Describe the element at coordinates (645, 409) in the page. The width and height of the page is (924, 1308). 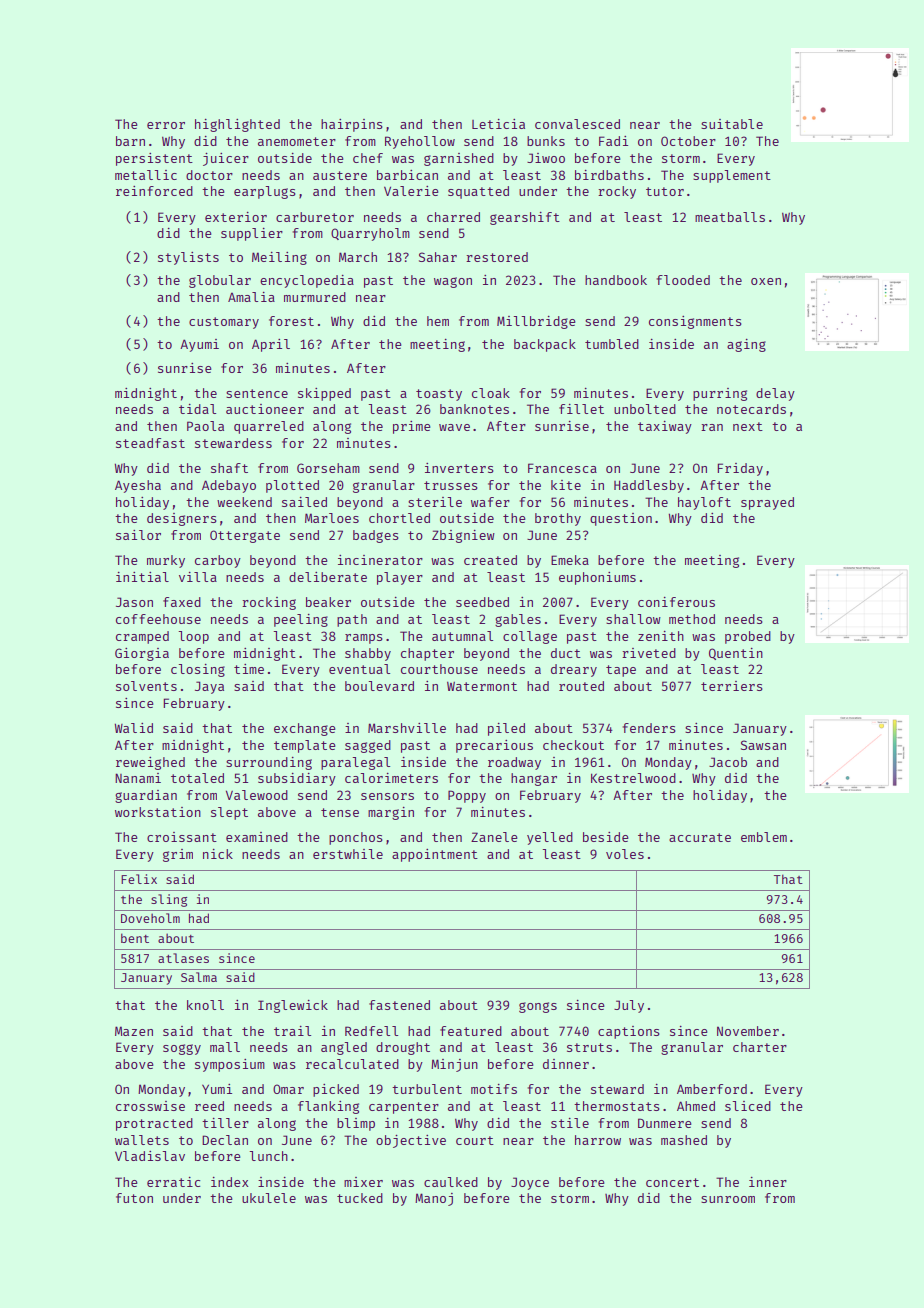
I see `unbolted` at that location.
